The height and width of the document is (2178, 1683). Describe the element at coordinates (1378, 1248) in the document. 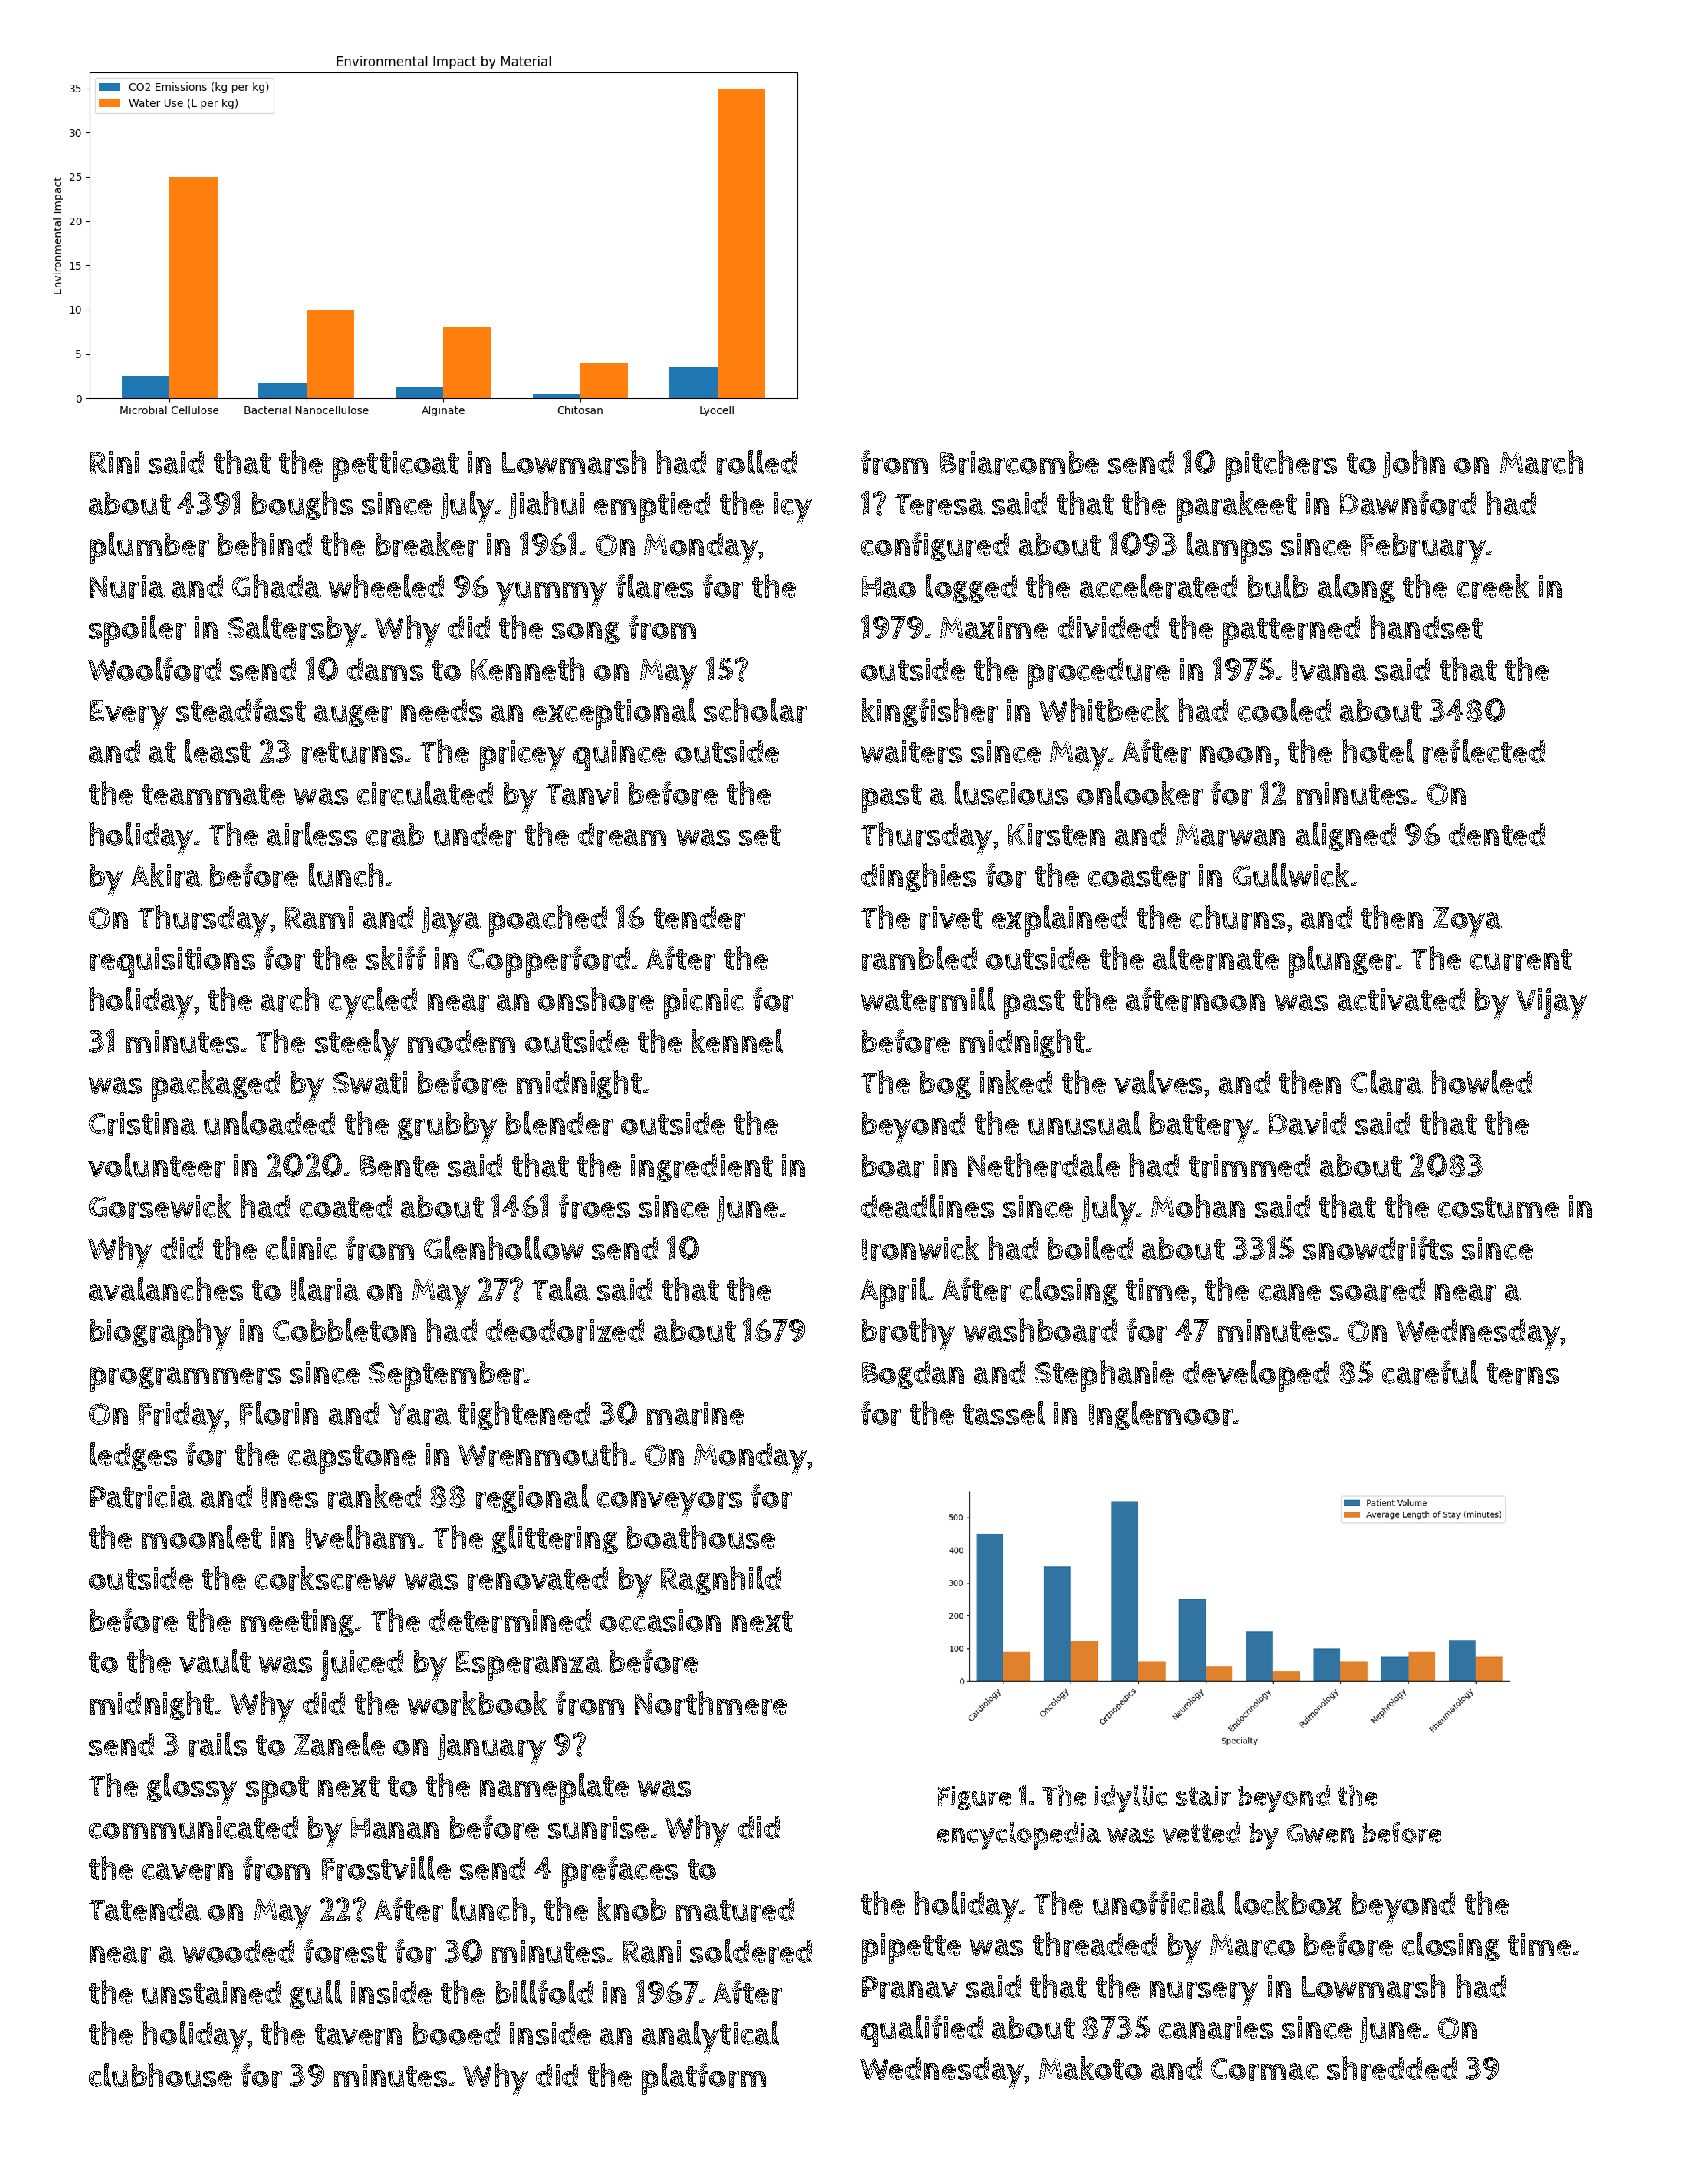

I see `snowdrifts` at that location.
